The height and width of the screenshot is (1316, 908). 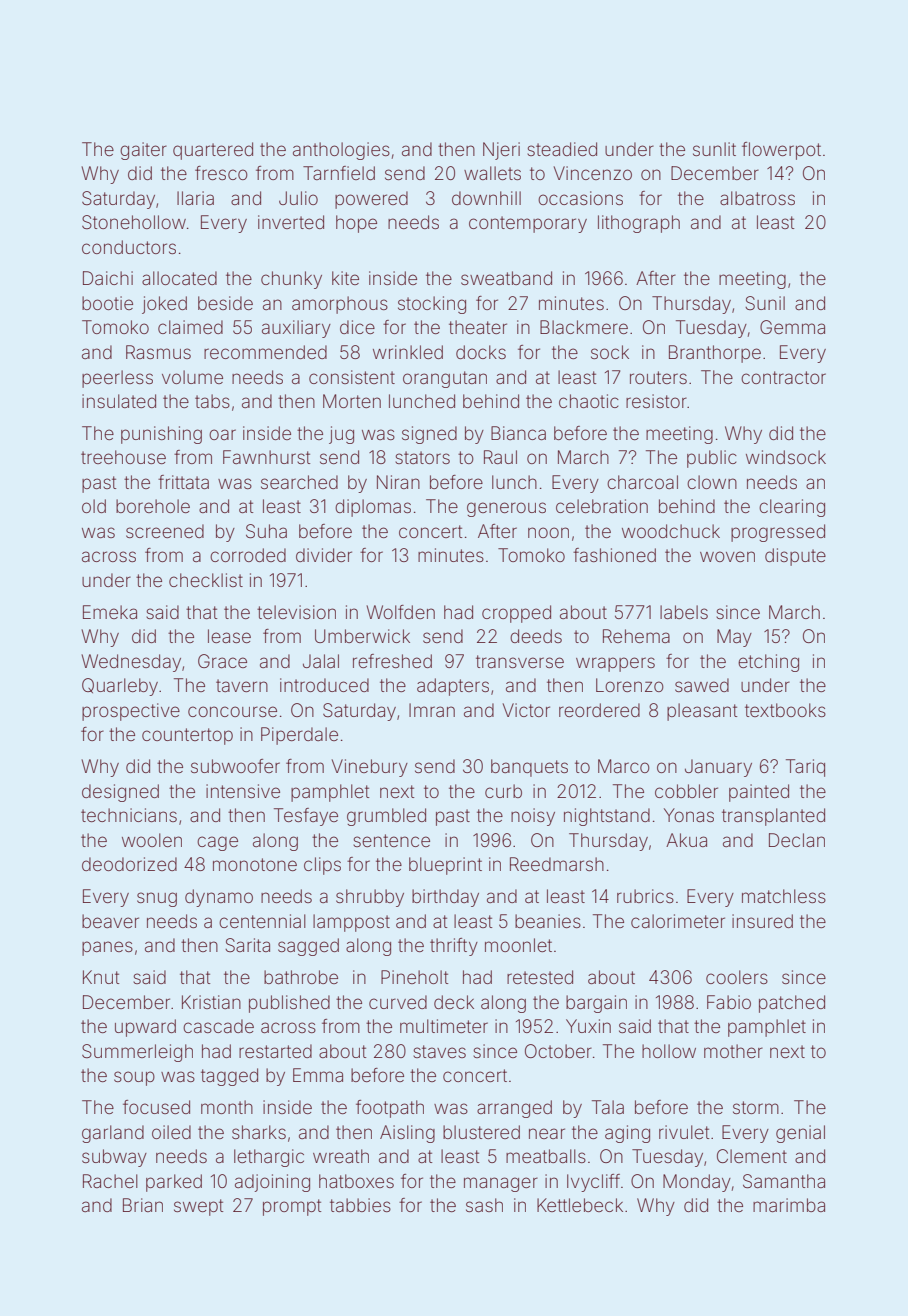 I want to click on labels, so click(x=684, y=612).
